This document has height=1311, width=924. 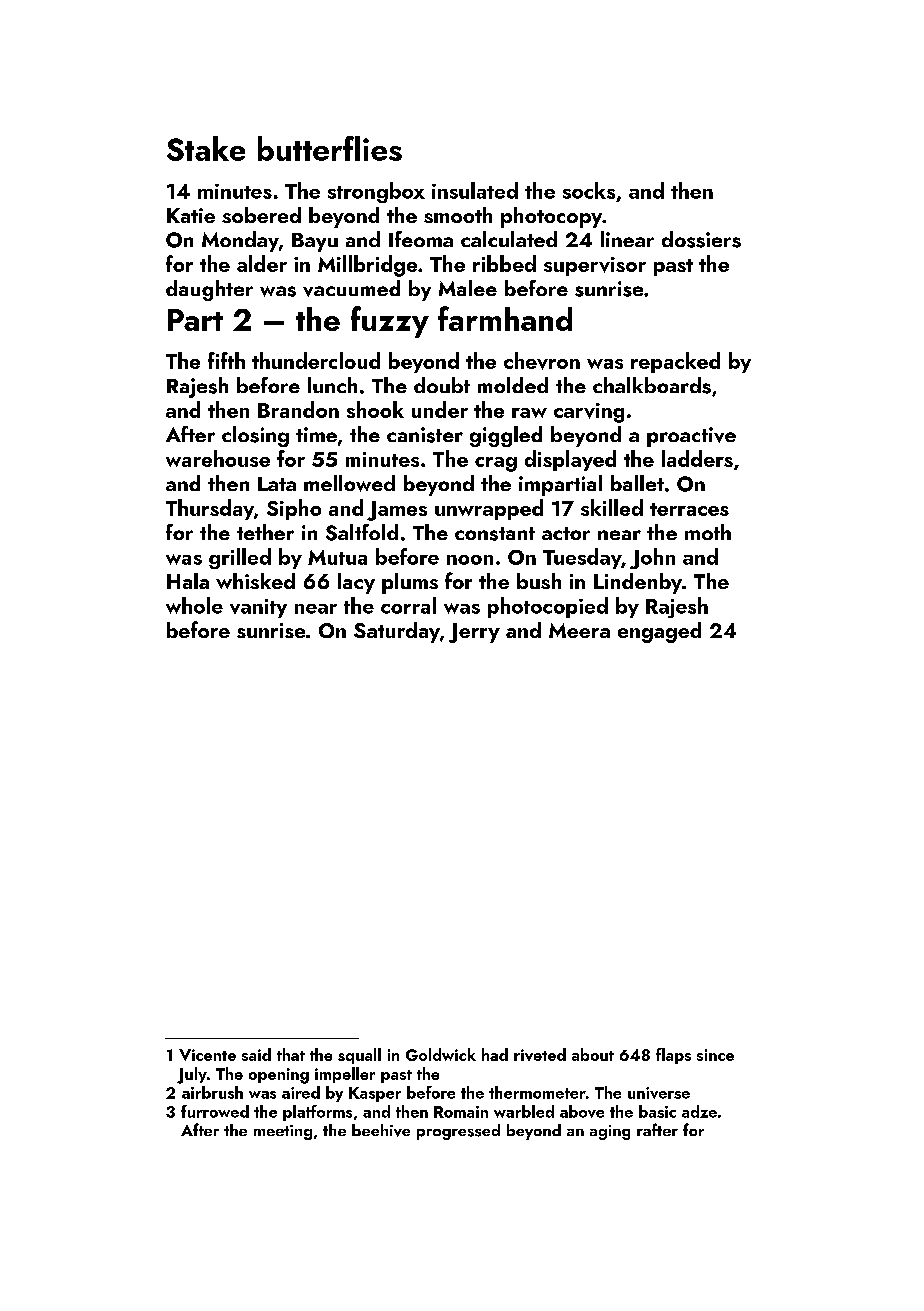 What do you see at coordinates (701, 239) in the document?
I see `dossiers` at bounding box center [701, 239].
